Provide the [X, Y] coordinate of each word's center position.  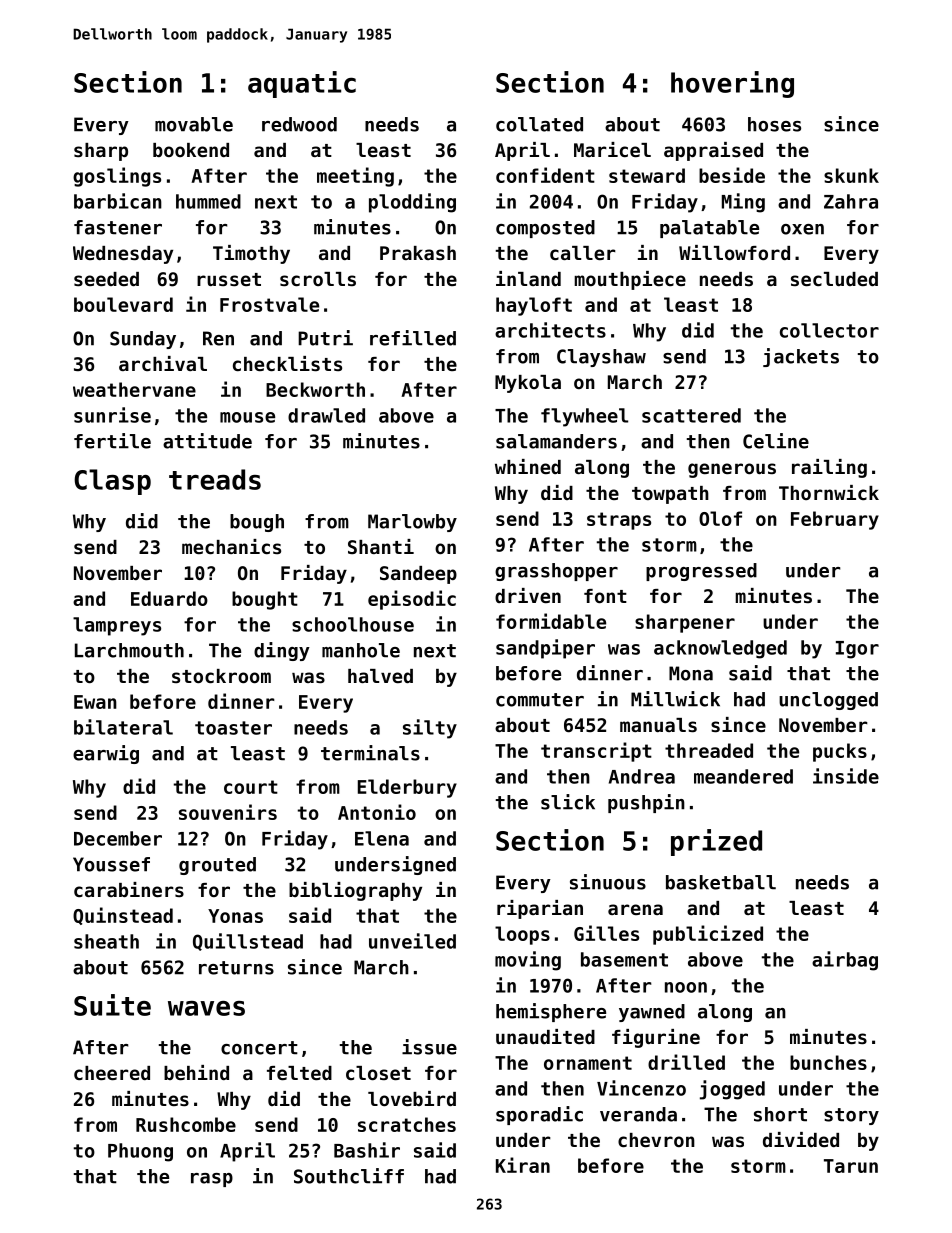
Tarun [851, 1166]
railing [829, 468]
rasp [212, 1180]
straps [619, 521]
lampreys [117, 626]
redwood [299, 124]
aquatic [302, 84]
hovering [732, 84]
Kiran [523, 1165]
